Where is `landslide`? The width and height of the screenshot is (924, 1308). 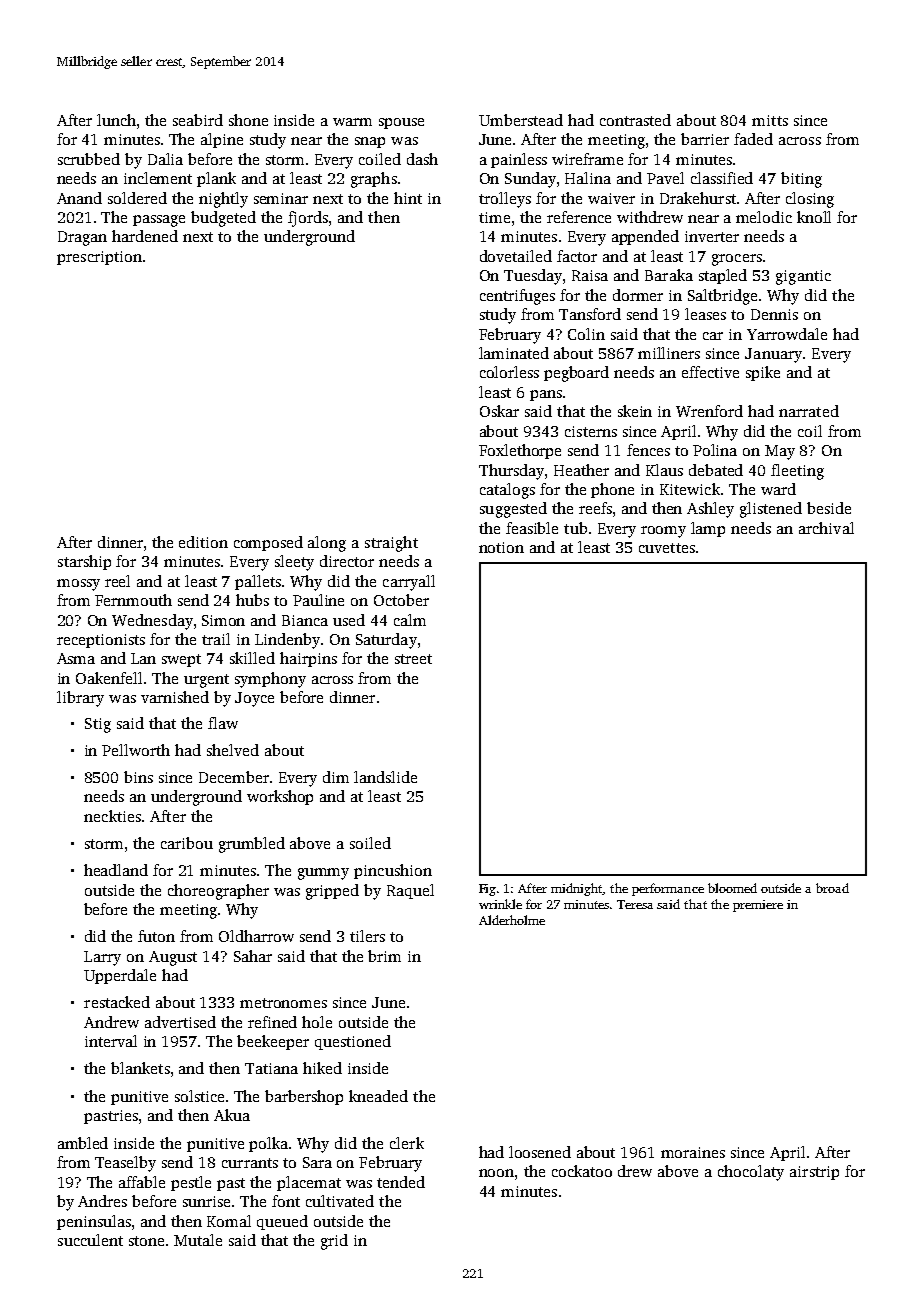
landslide is located at coordinates (385, 777).
